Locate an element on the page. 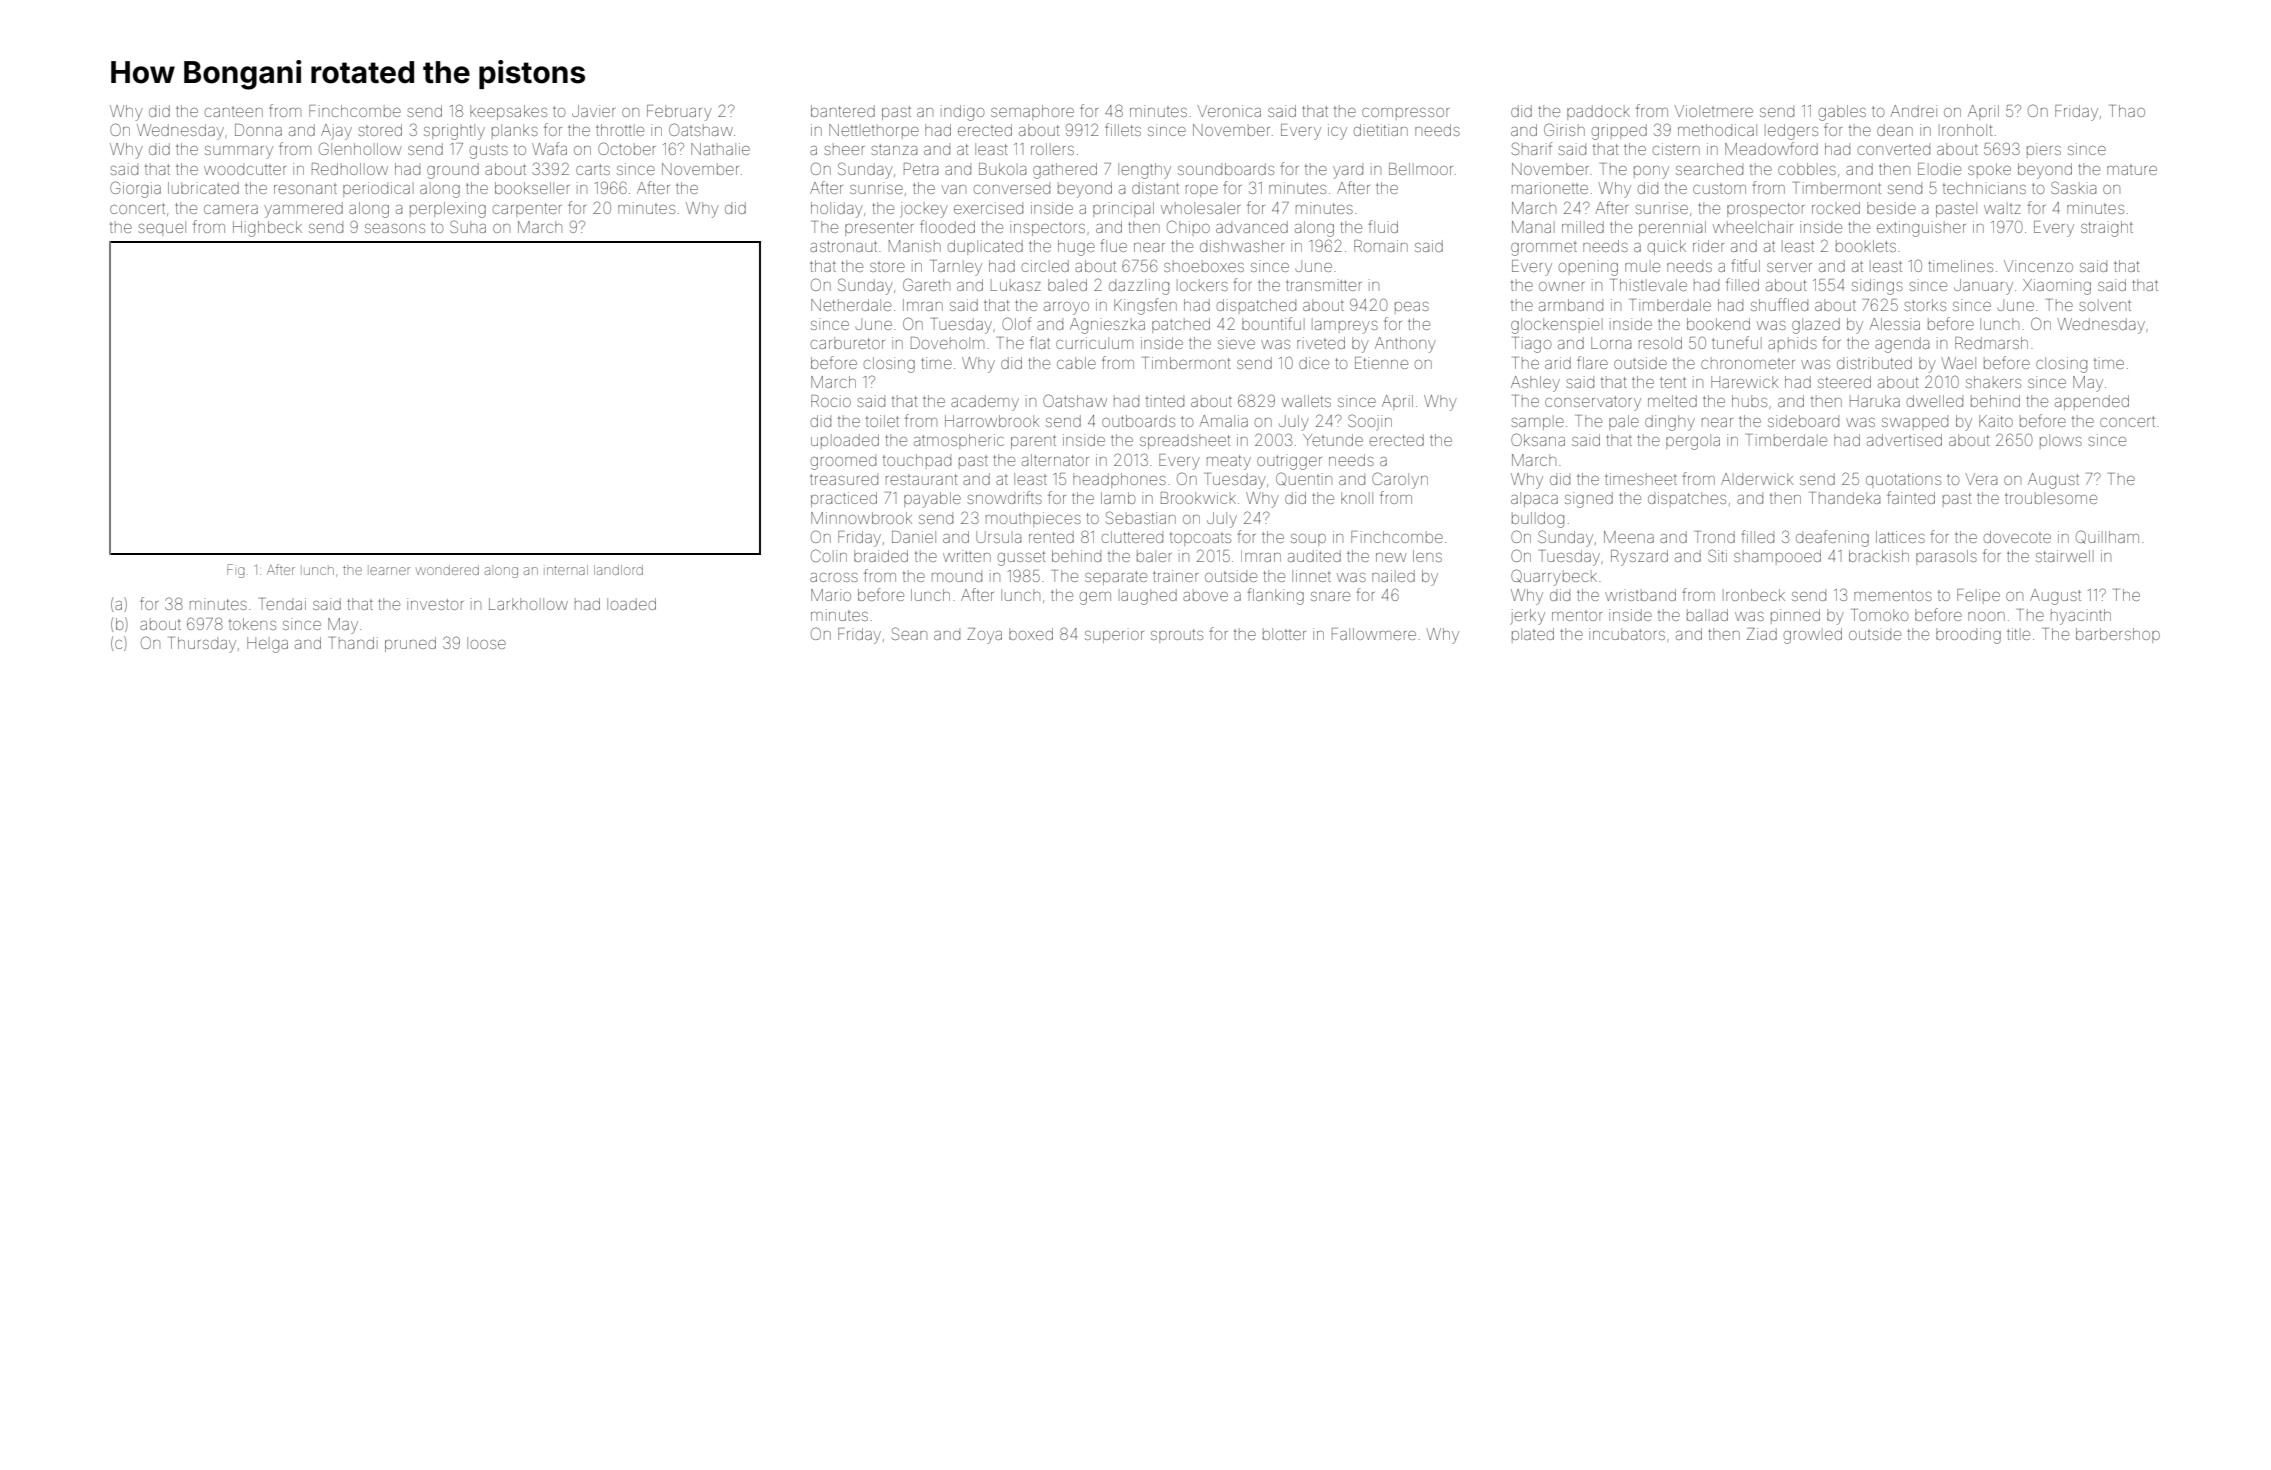 Image resolution: width=2271 pixels, height=1470 pixels. Vera is located at coordinates (1981, 479).
